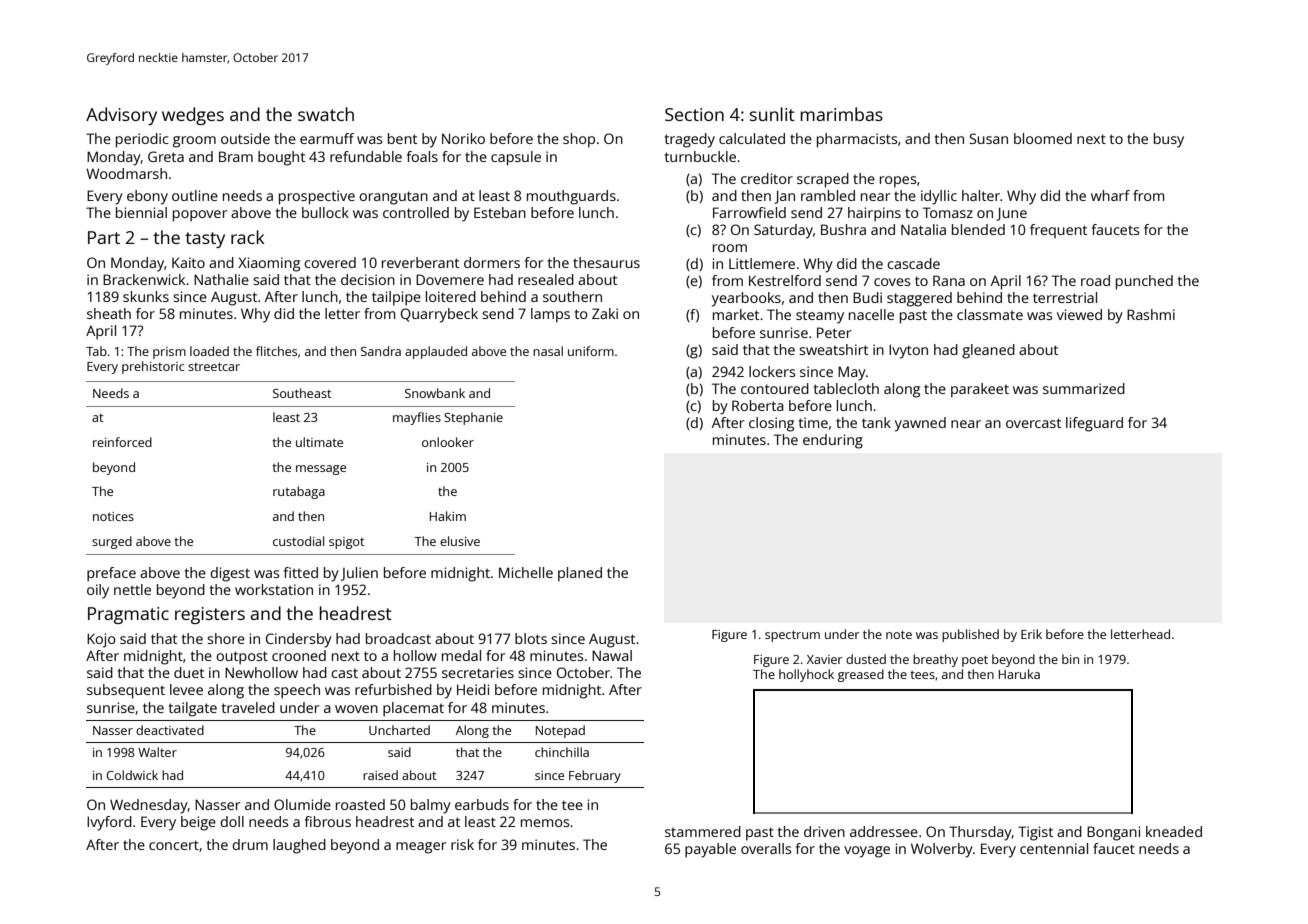 This page has height=924, width=1308. Describe the element at coordinates (892, 282) in the page. I see `coves` at that location.
